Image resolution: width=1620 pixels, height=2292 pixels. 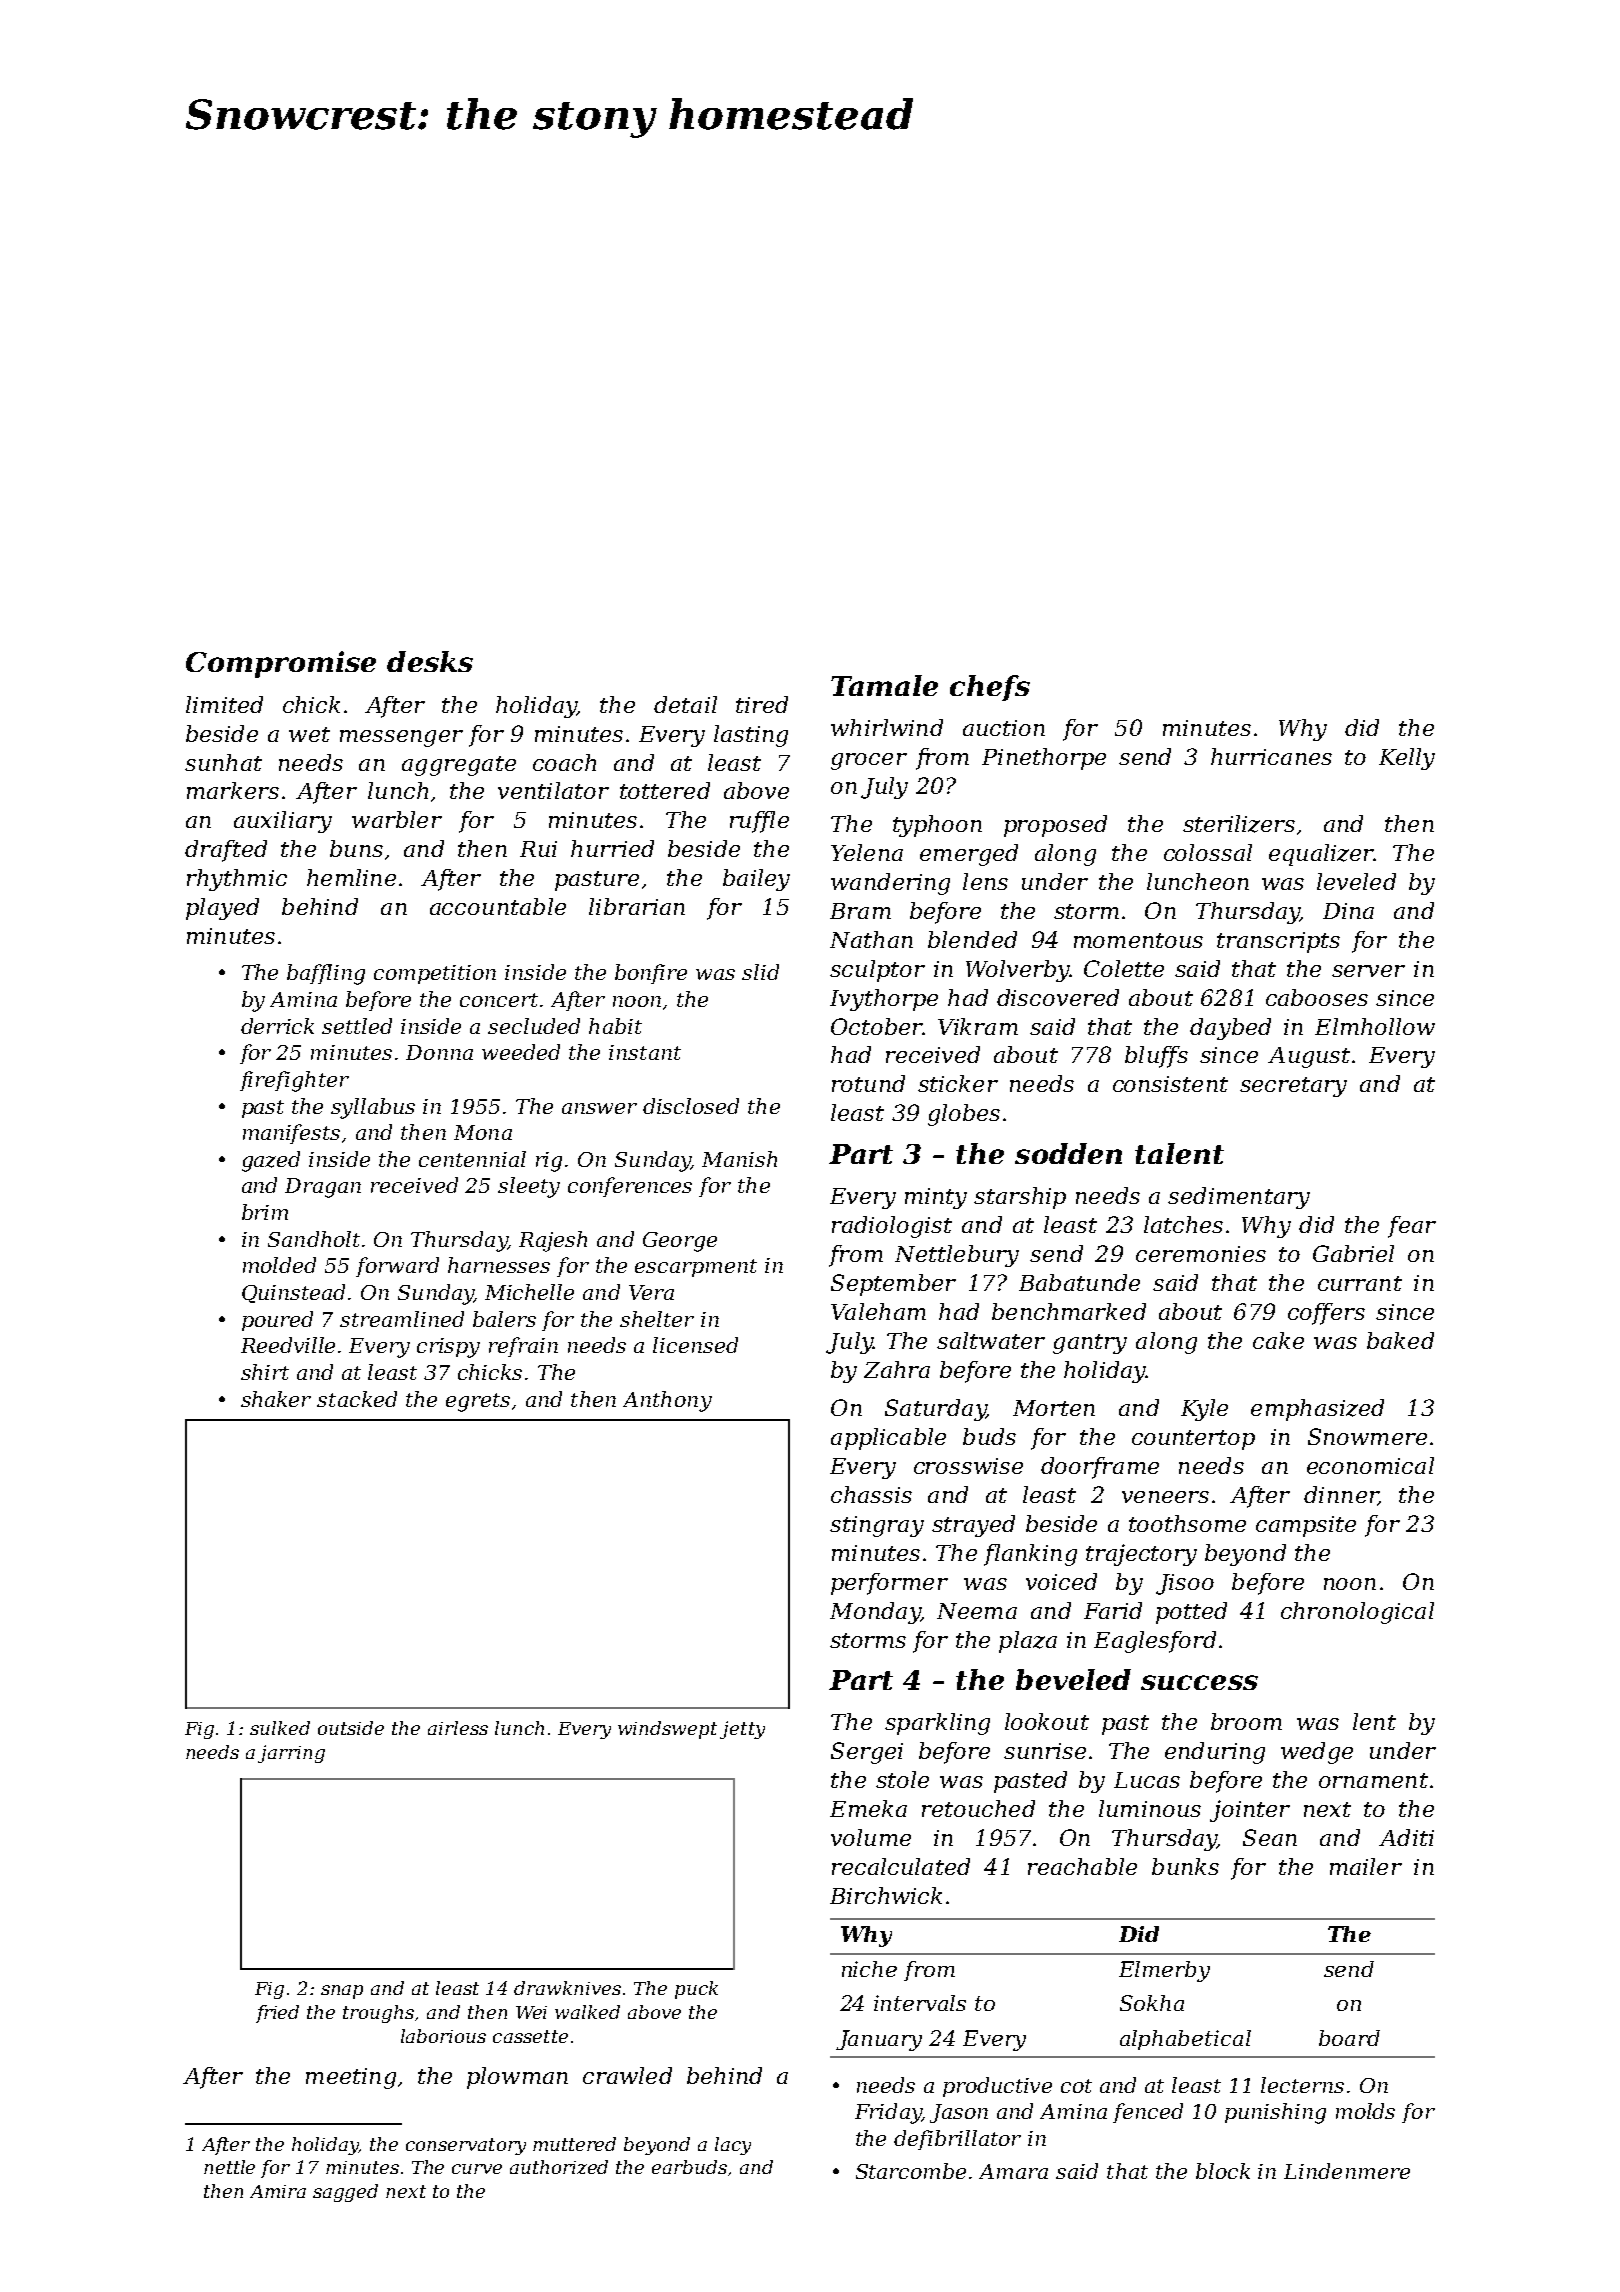 What do you see at coordinates (760, 972) in the page?
I see `slid` at bounding box center [760, 972].
